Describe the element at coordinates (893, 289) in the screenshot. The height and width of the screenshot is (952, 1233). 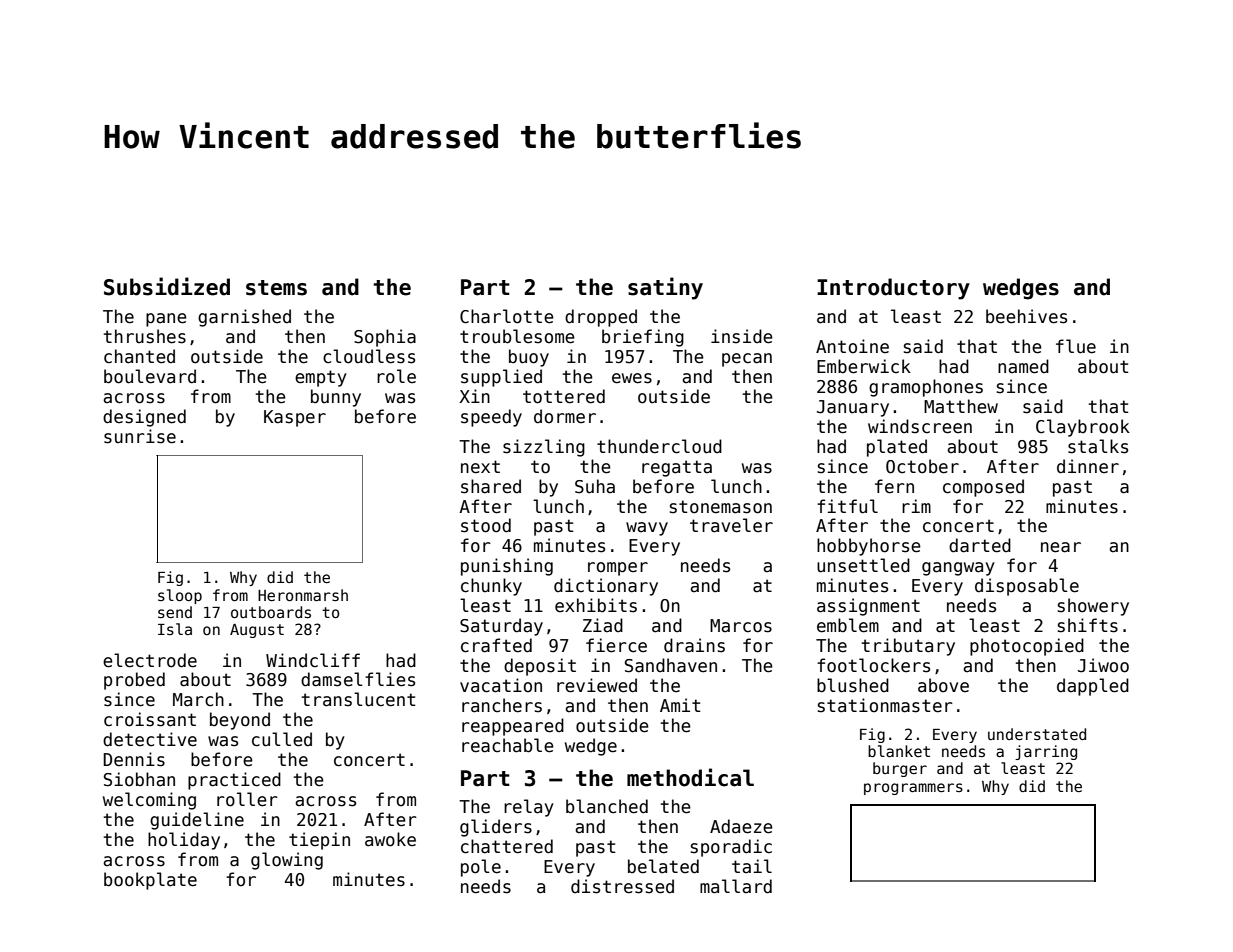
I see `Introductory` at that location.
